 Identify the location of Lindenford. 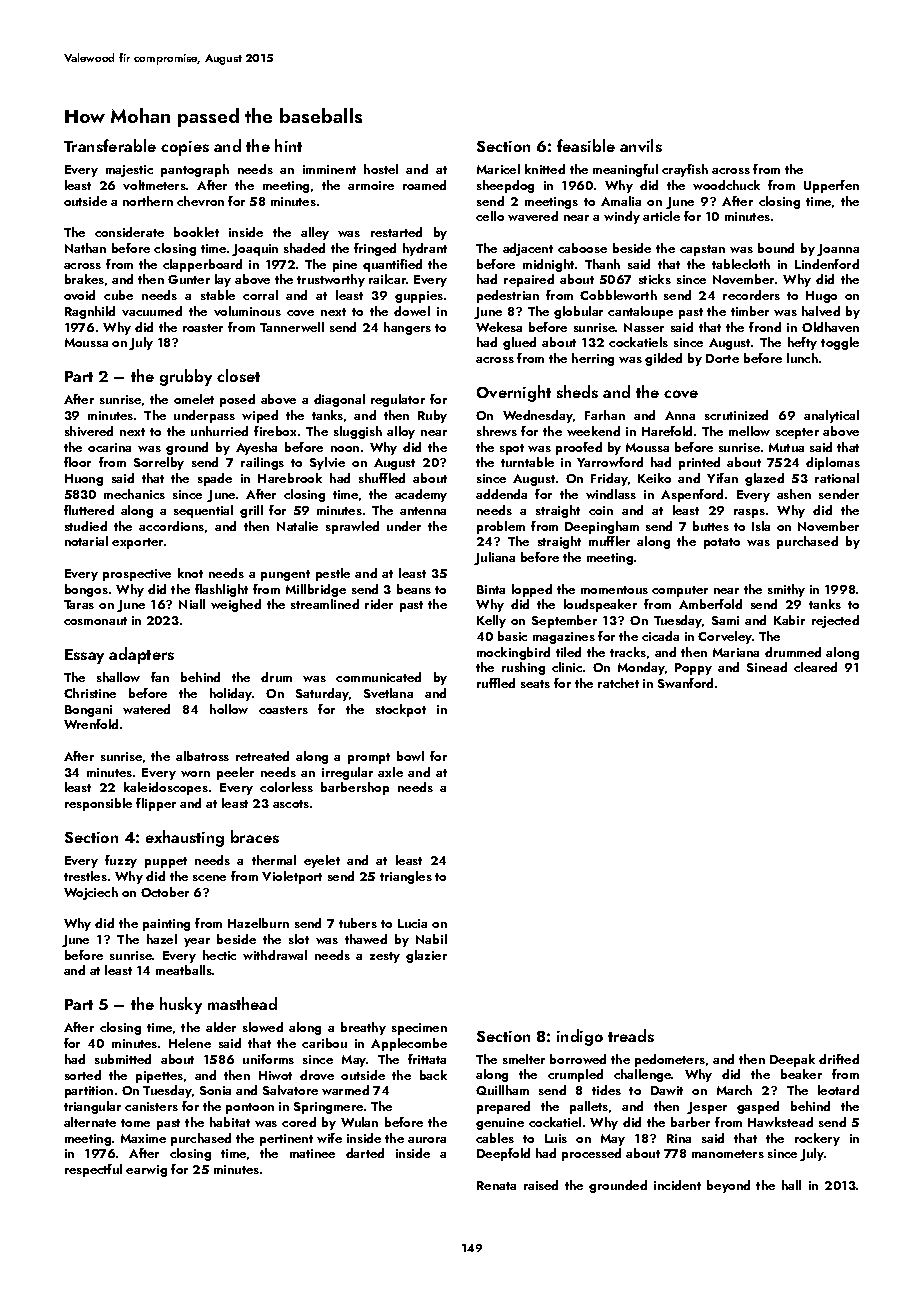
(827, 264).
